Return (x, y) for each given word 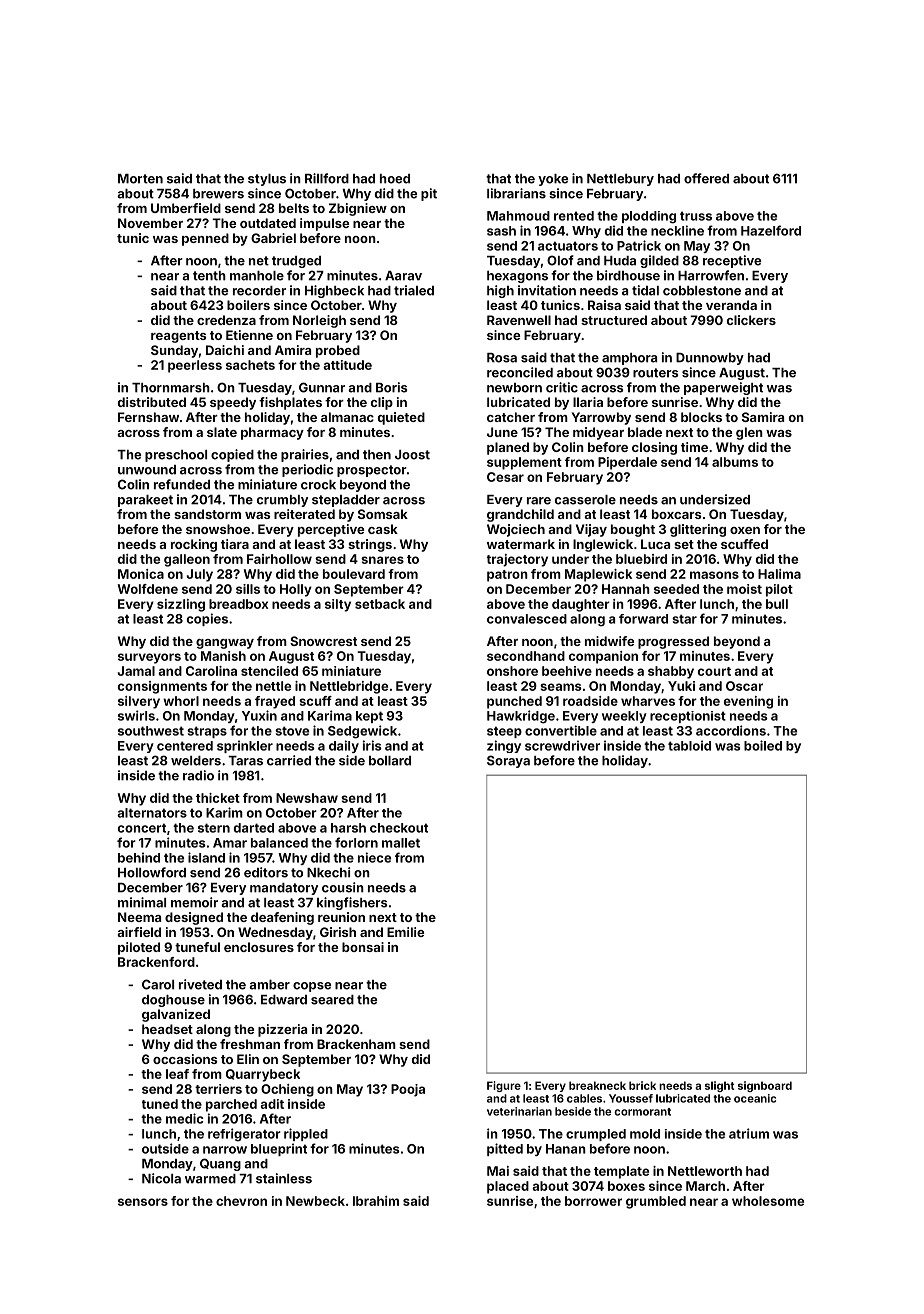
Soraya (508, 761)
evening (748, 702)
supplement (524, 463)
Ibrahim (376, 1201)
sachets (250, 365)
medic (184, 1118)
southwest (151, 731)
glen (749, 433)
